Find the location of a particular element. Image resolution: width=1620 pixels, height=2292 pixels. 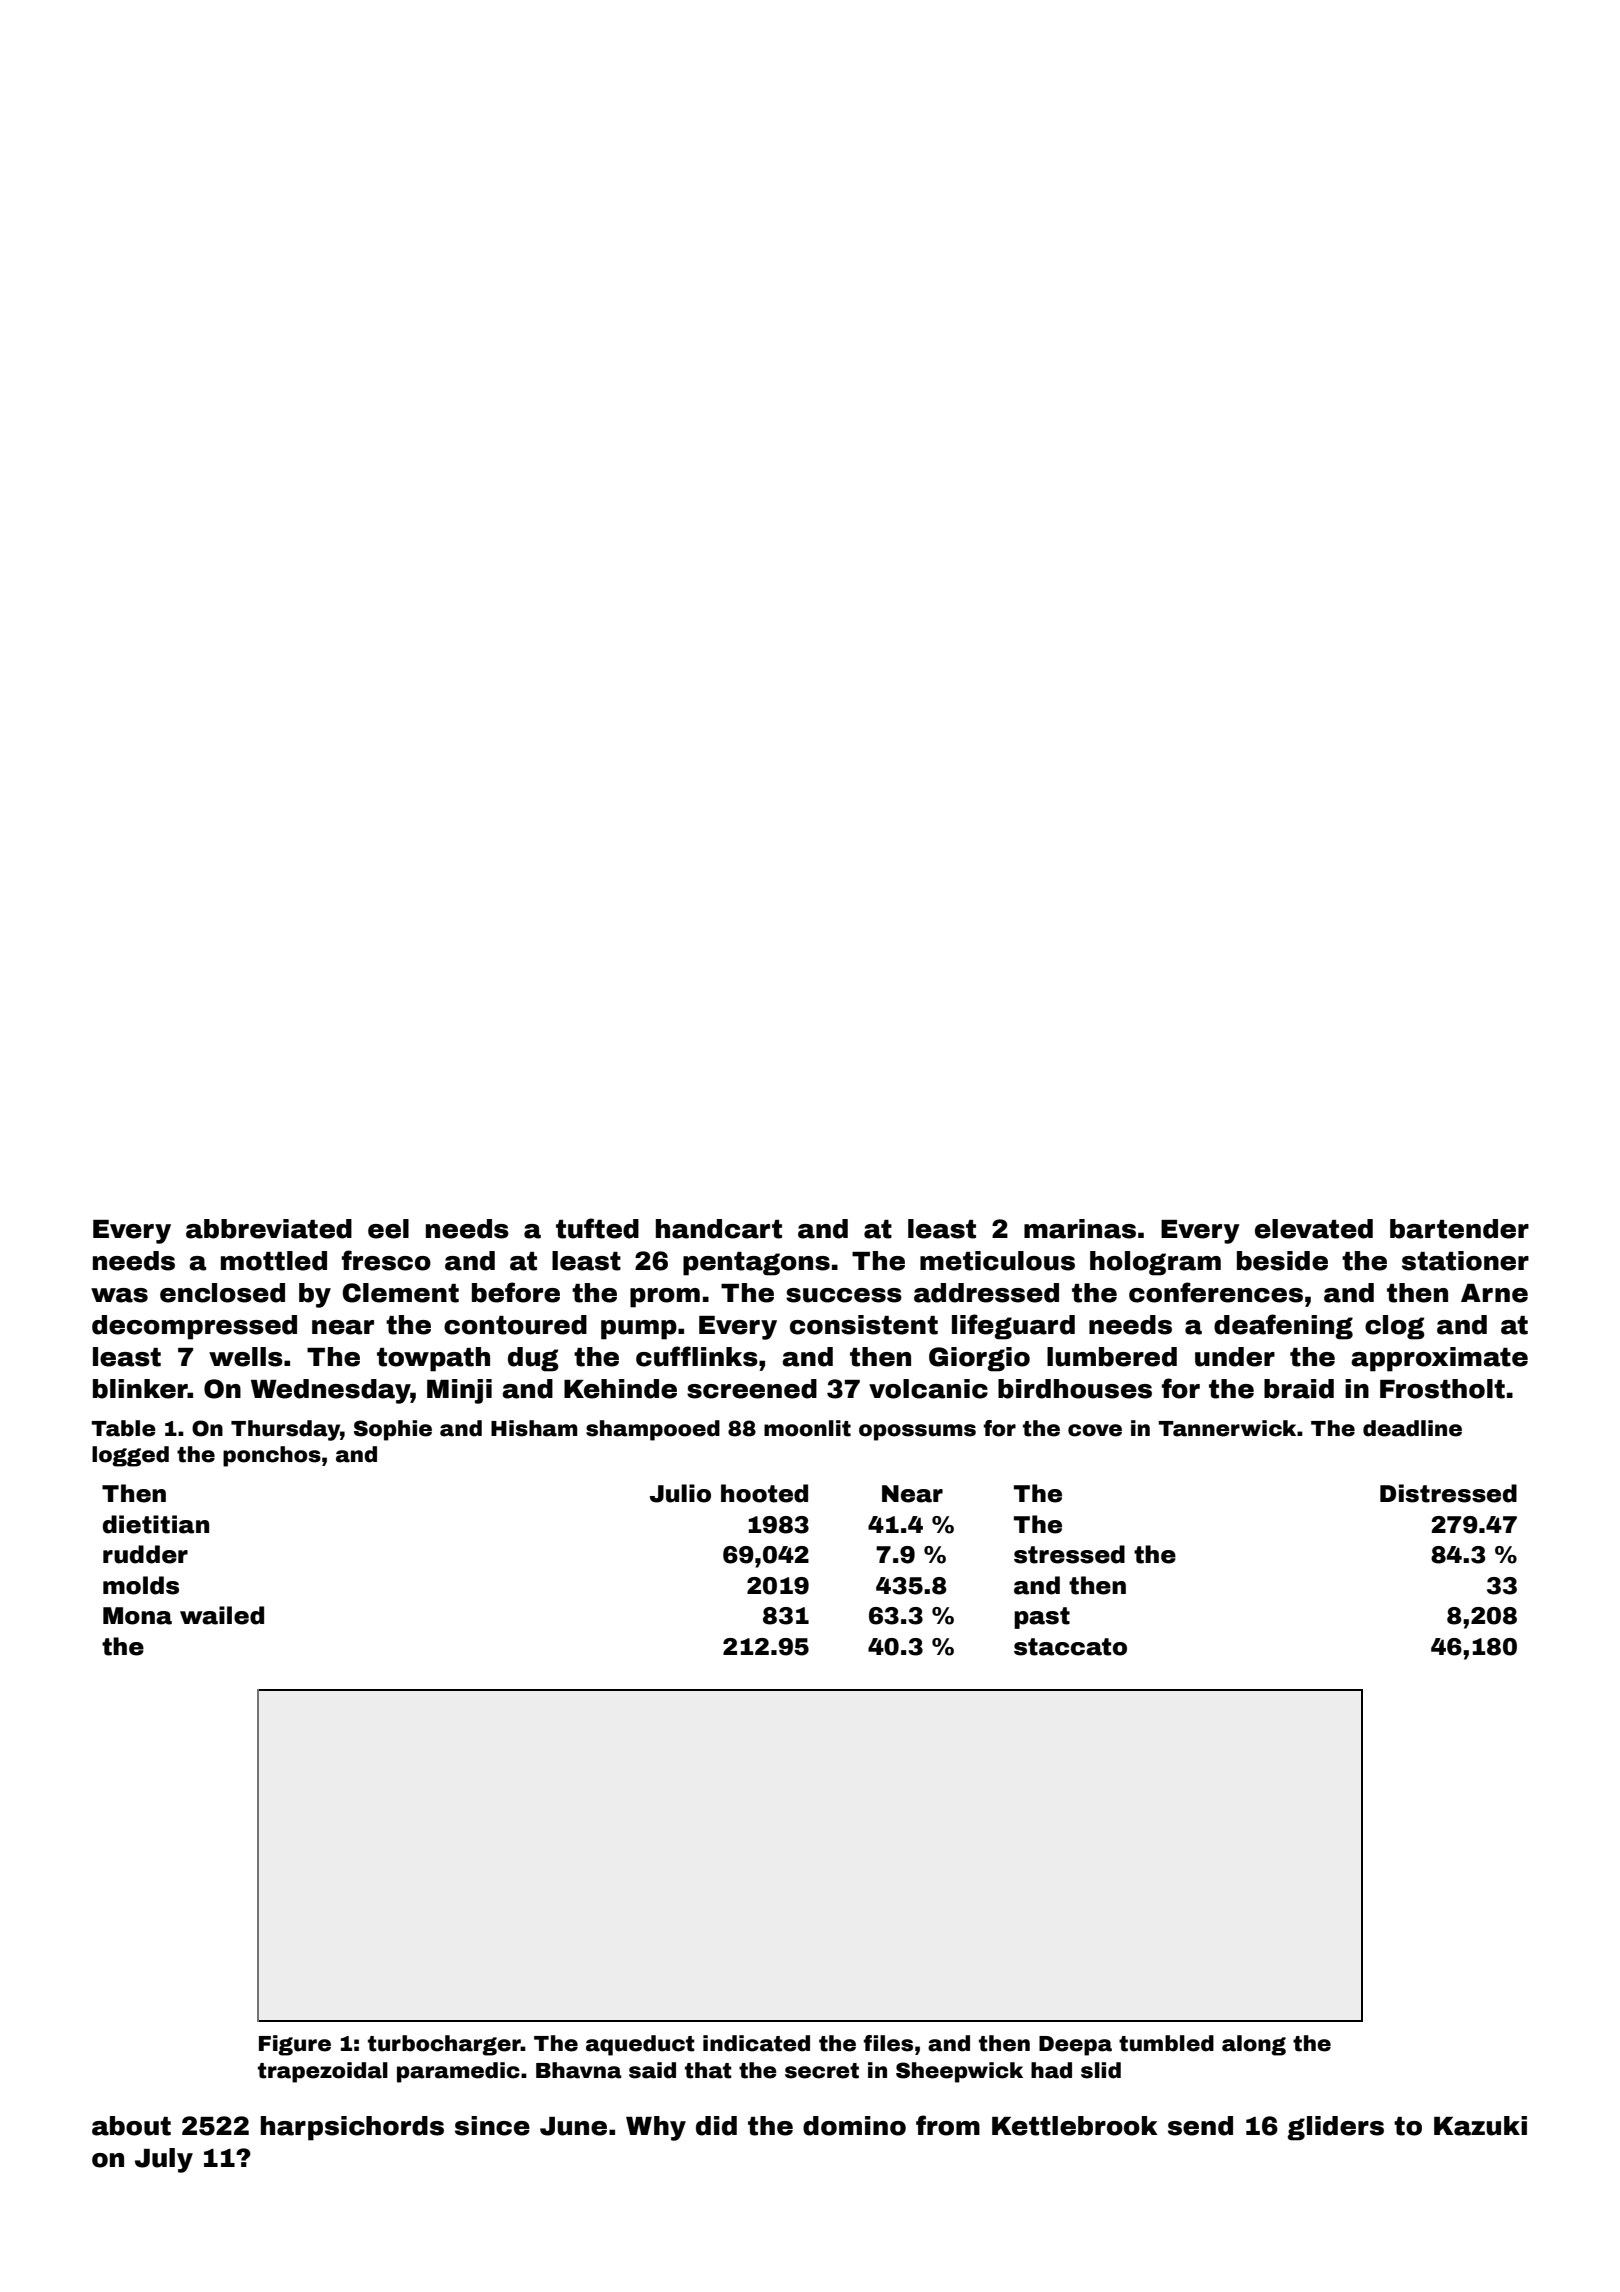

deadline is located at coordinates (1412, 1428).
